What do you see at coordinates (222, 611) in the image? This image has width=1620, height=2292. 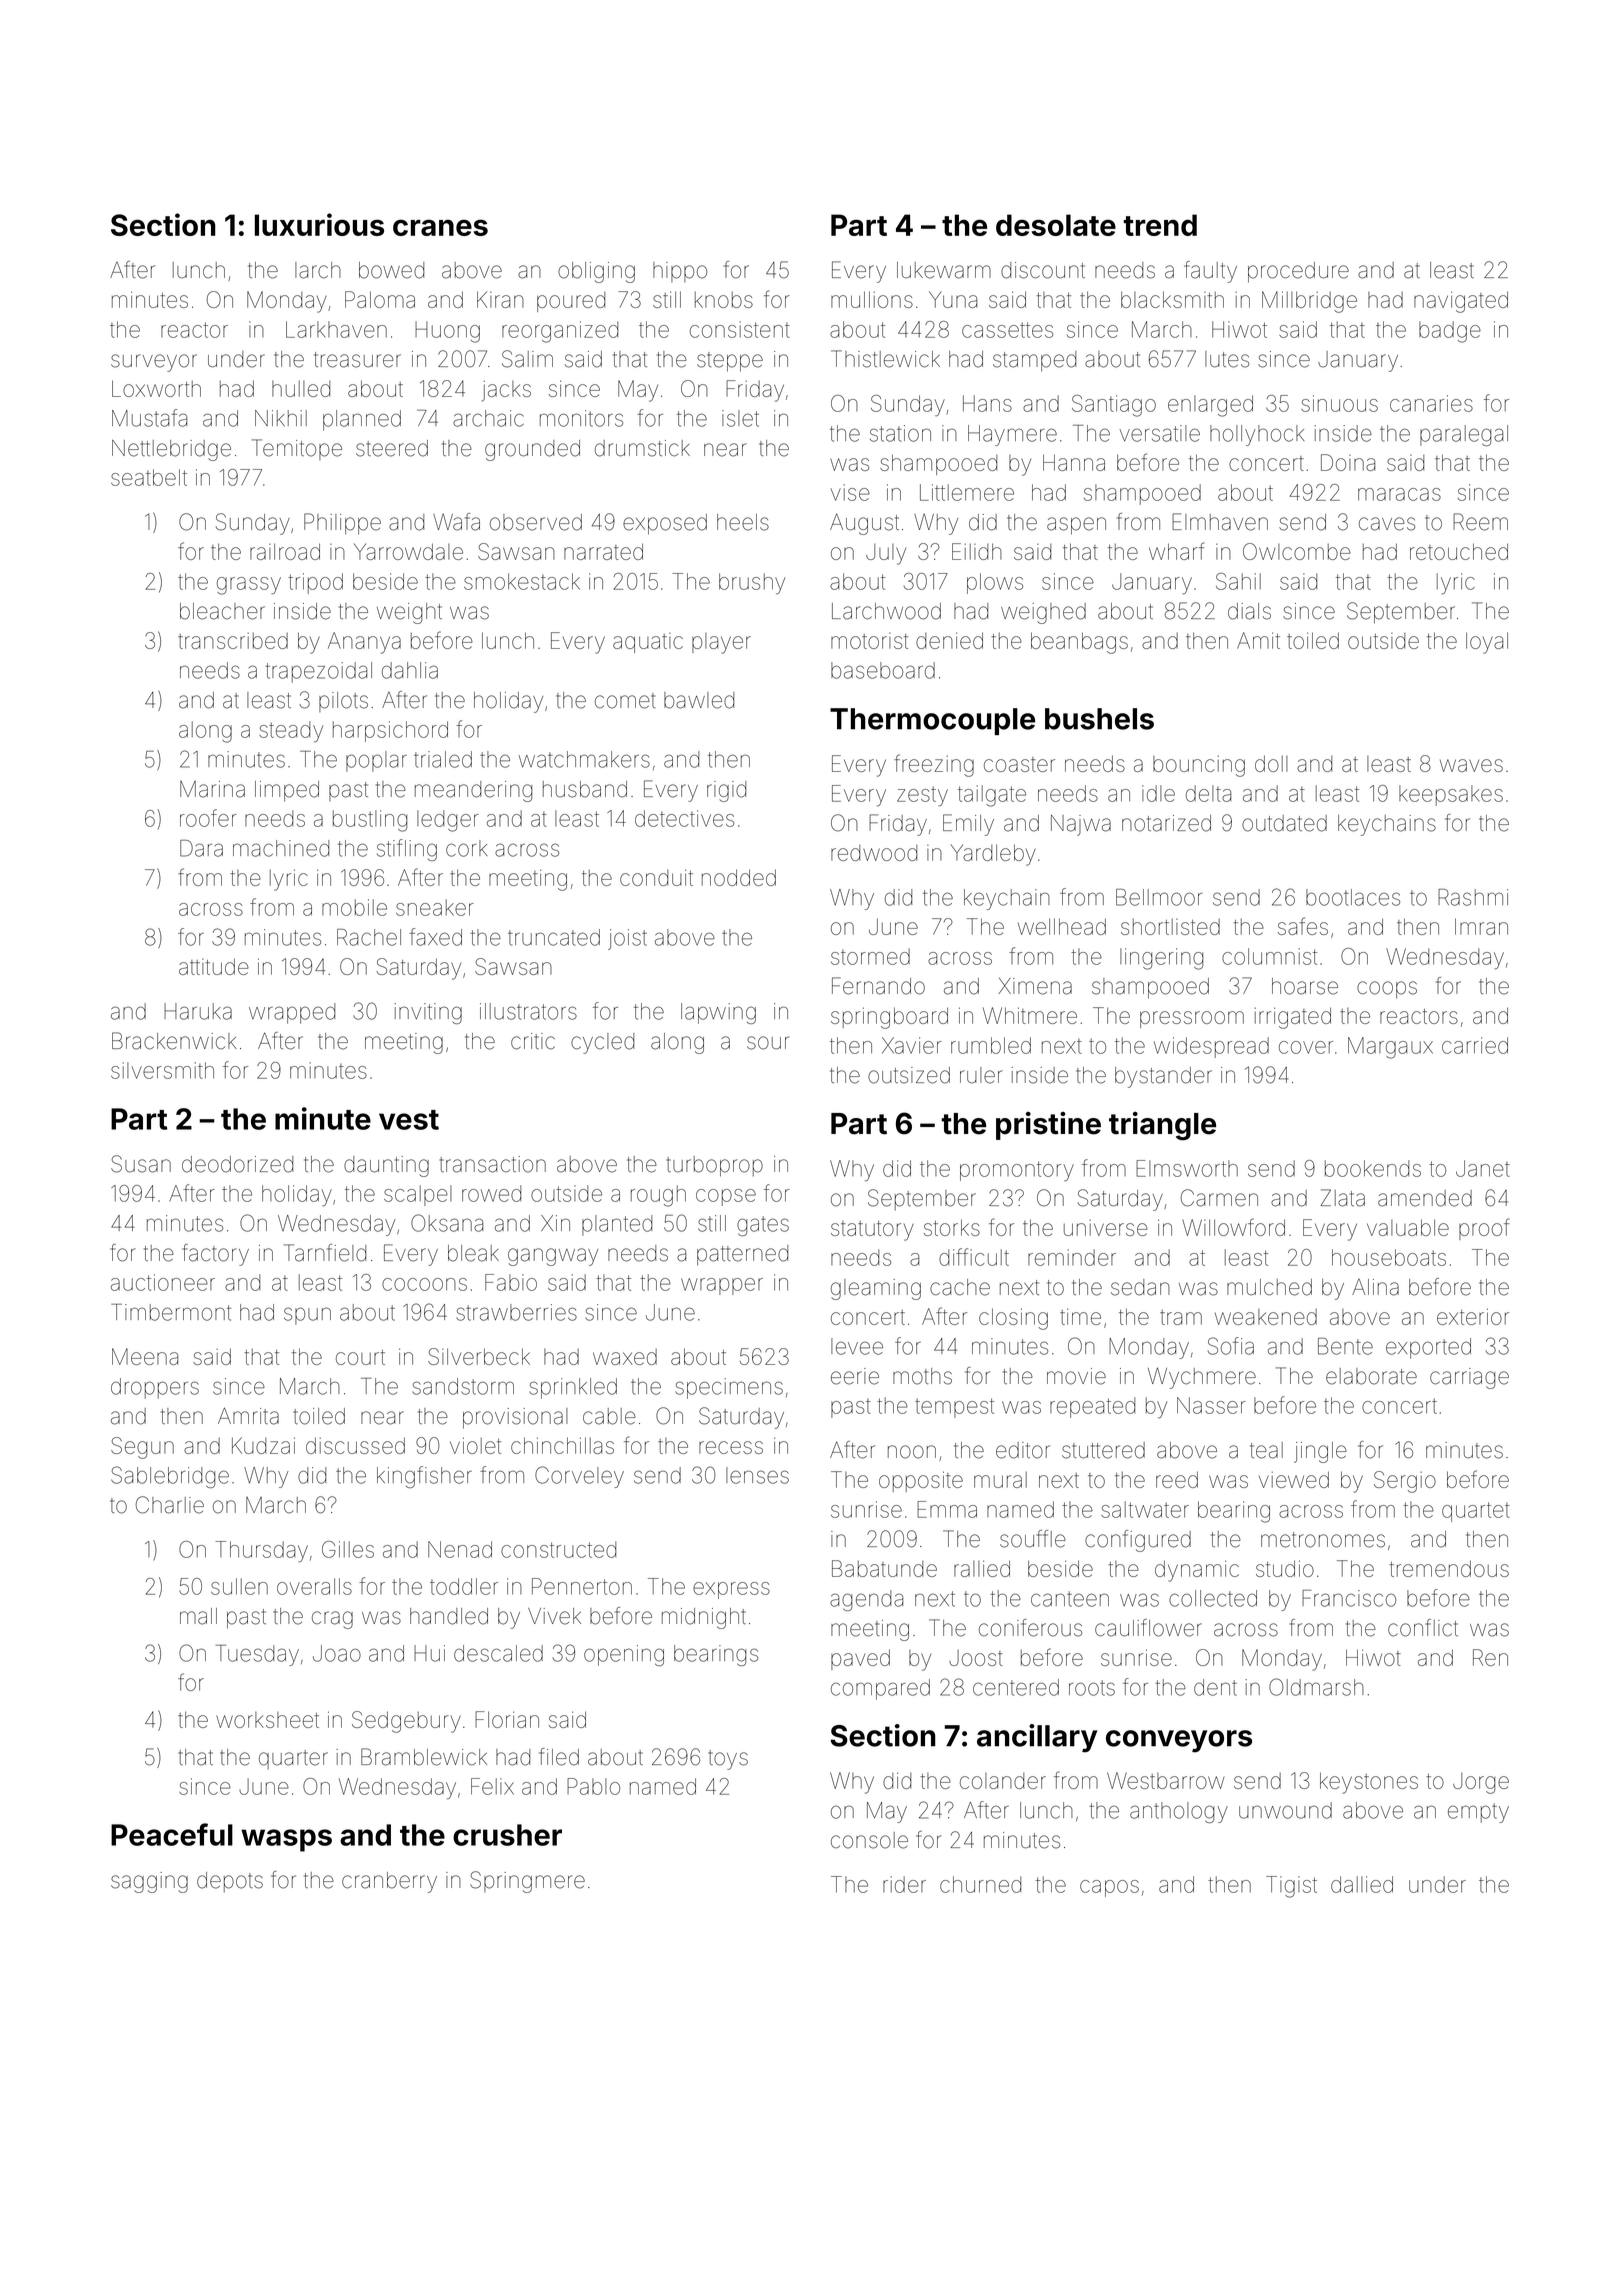 I see `bleacher` at bounding box center [222, 611].
